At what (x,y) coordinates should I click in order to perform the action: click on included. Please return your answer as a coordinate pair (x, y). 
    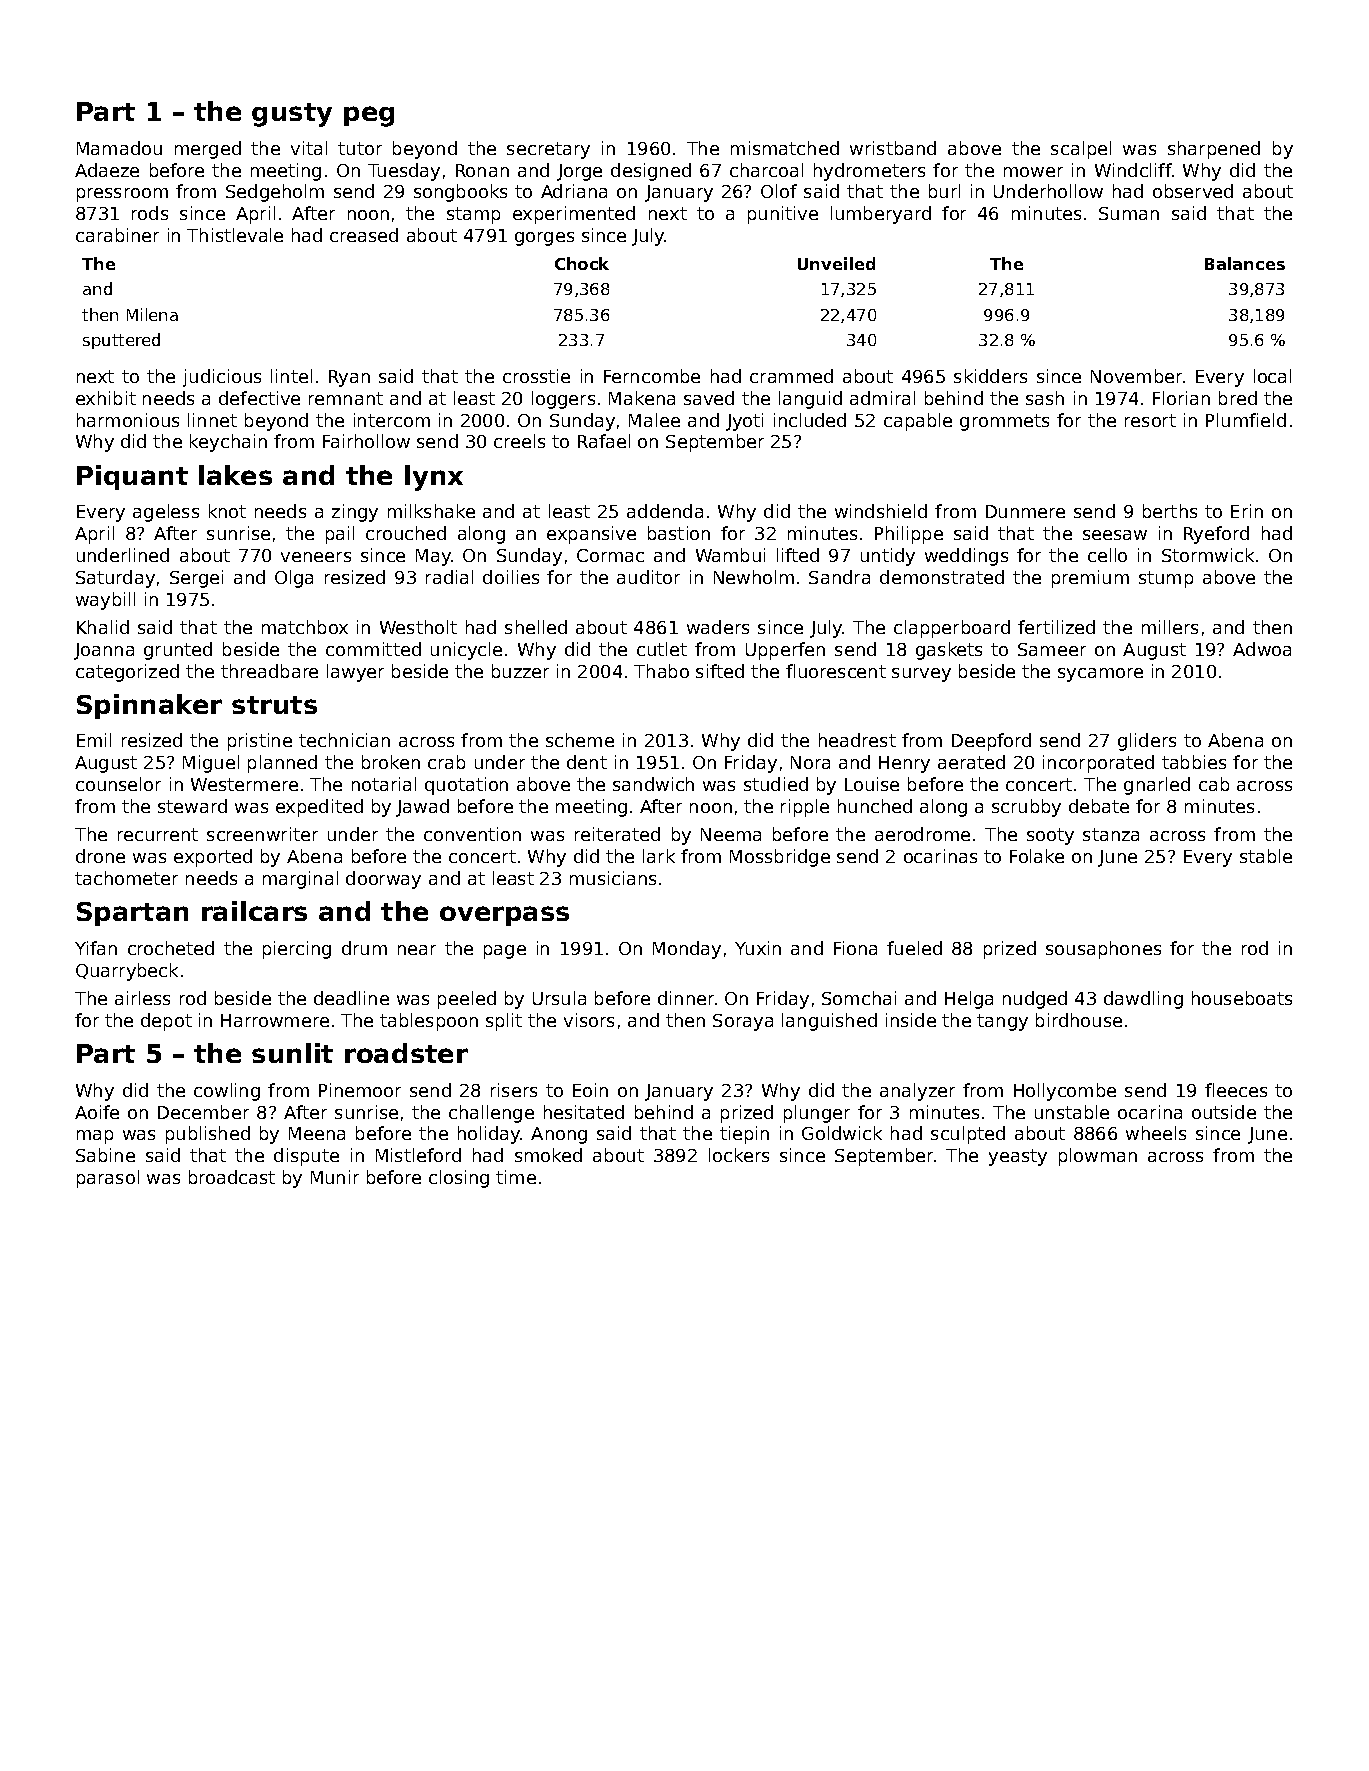
    Looking at the image, I should click on (810, 420).
